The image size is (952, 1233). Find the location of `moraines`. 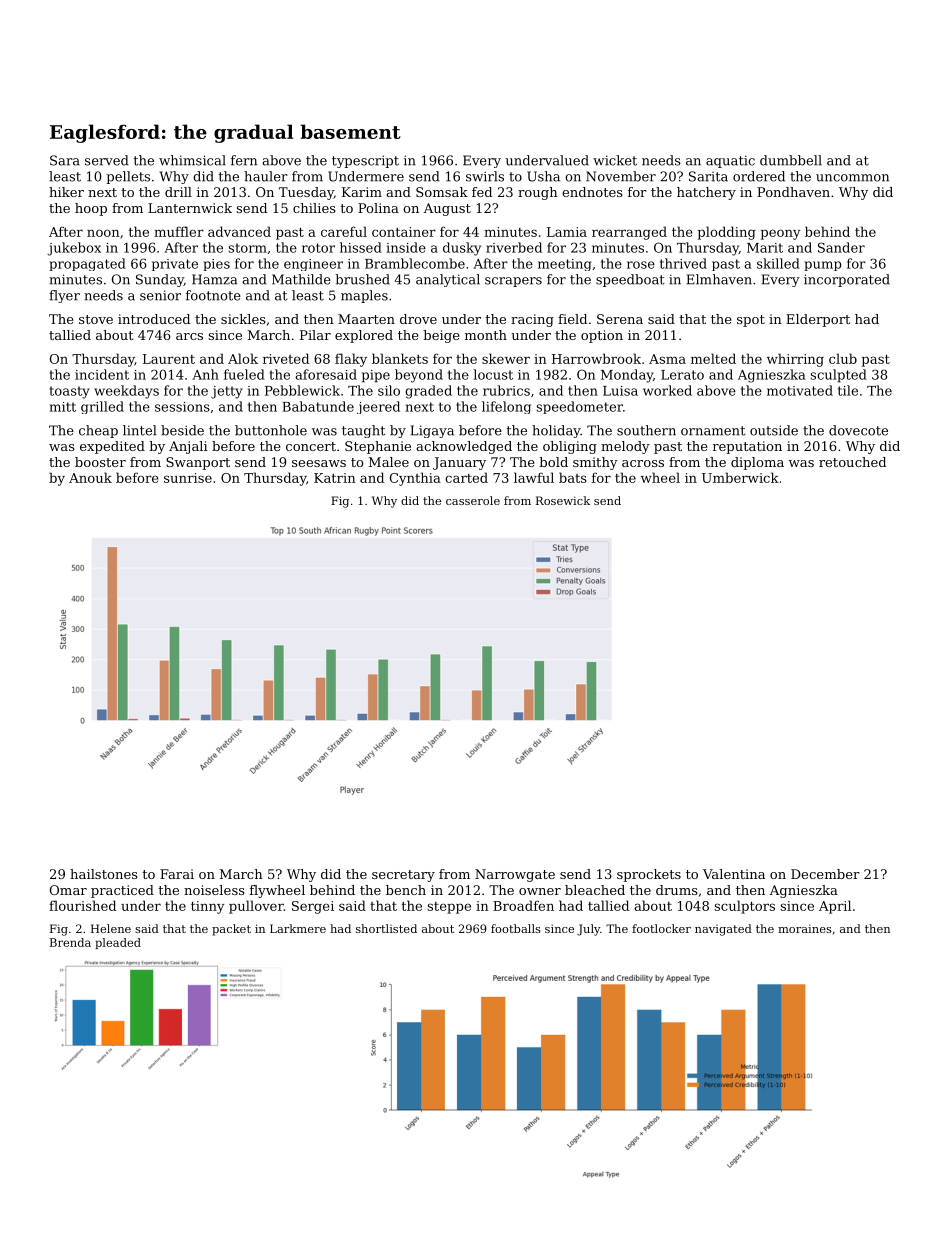

moraines is located at coordinates (805, 928).
